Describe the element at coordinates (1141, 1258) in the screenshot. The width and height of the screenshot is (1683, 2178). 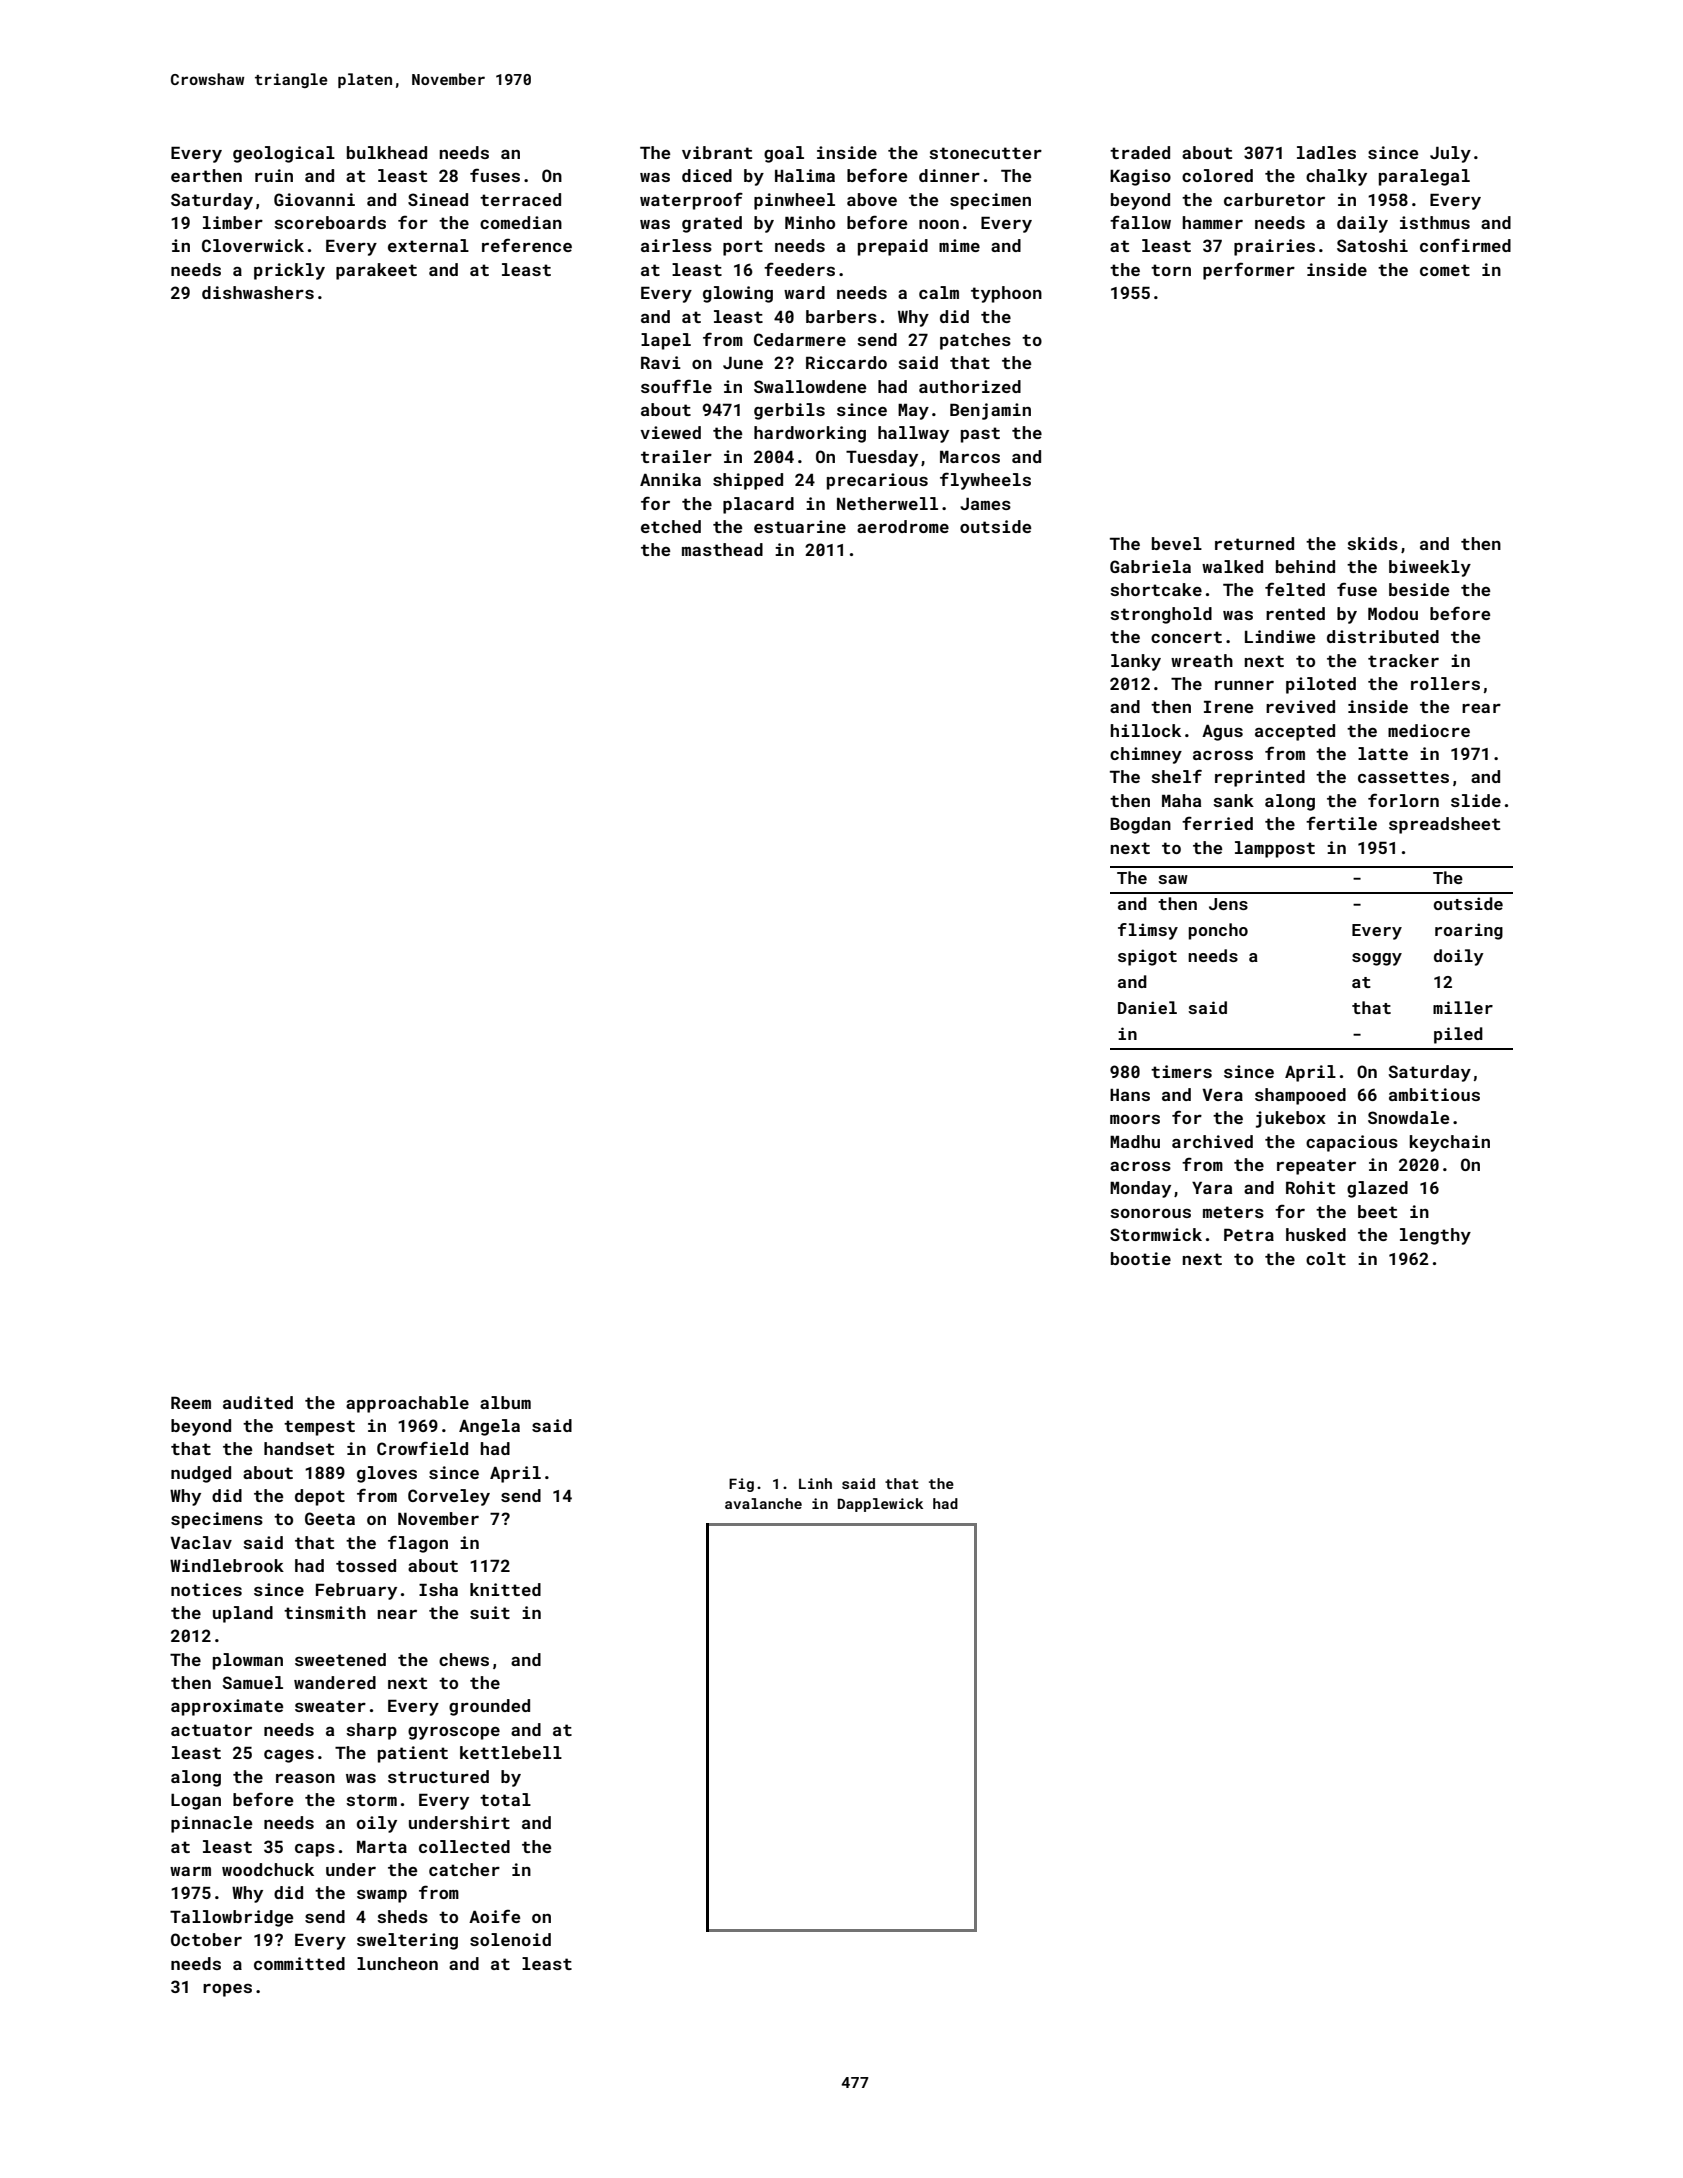
I see `bootie` at that location.
